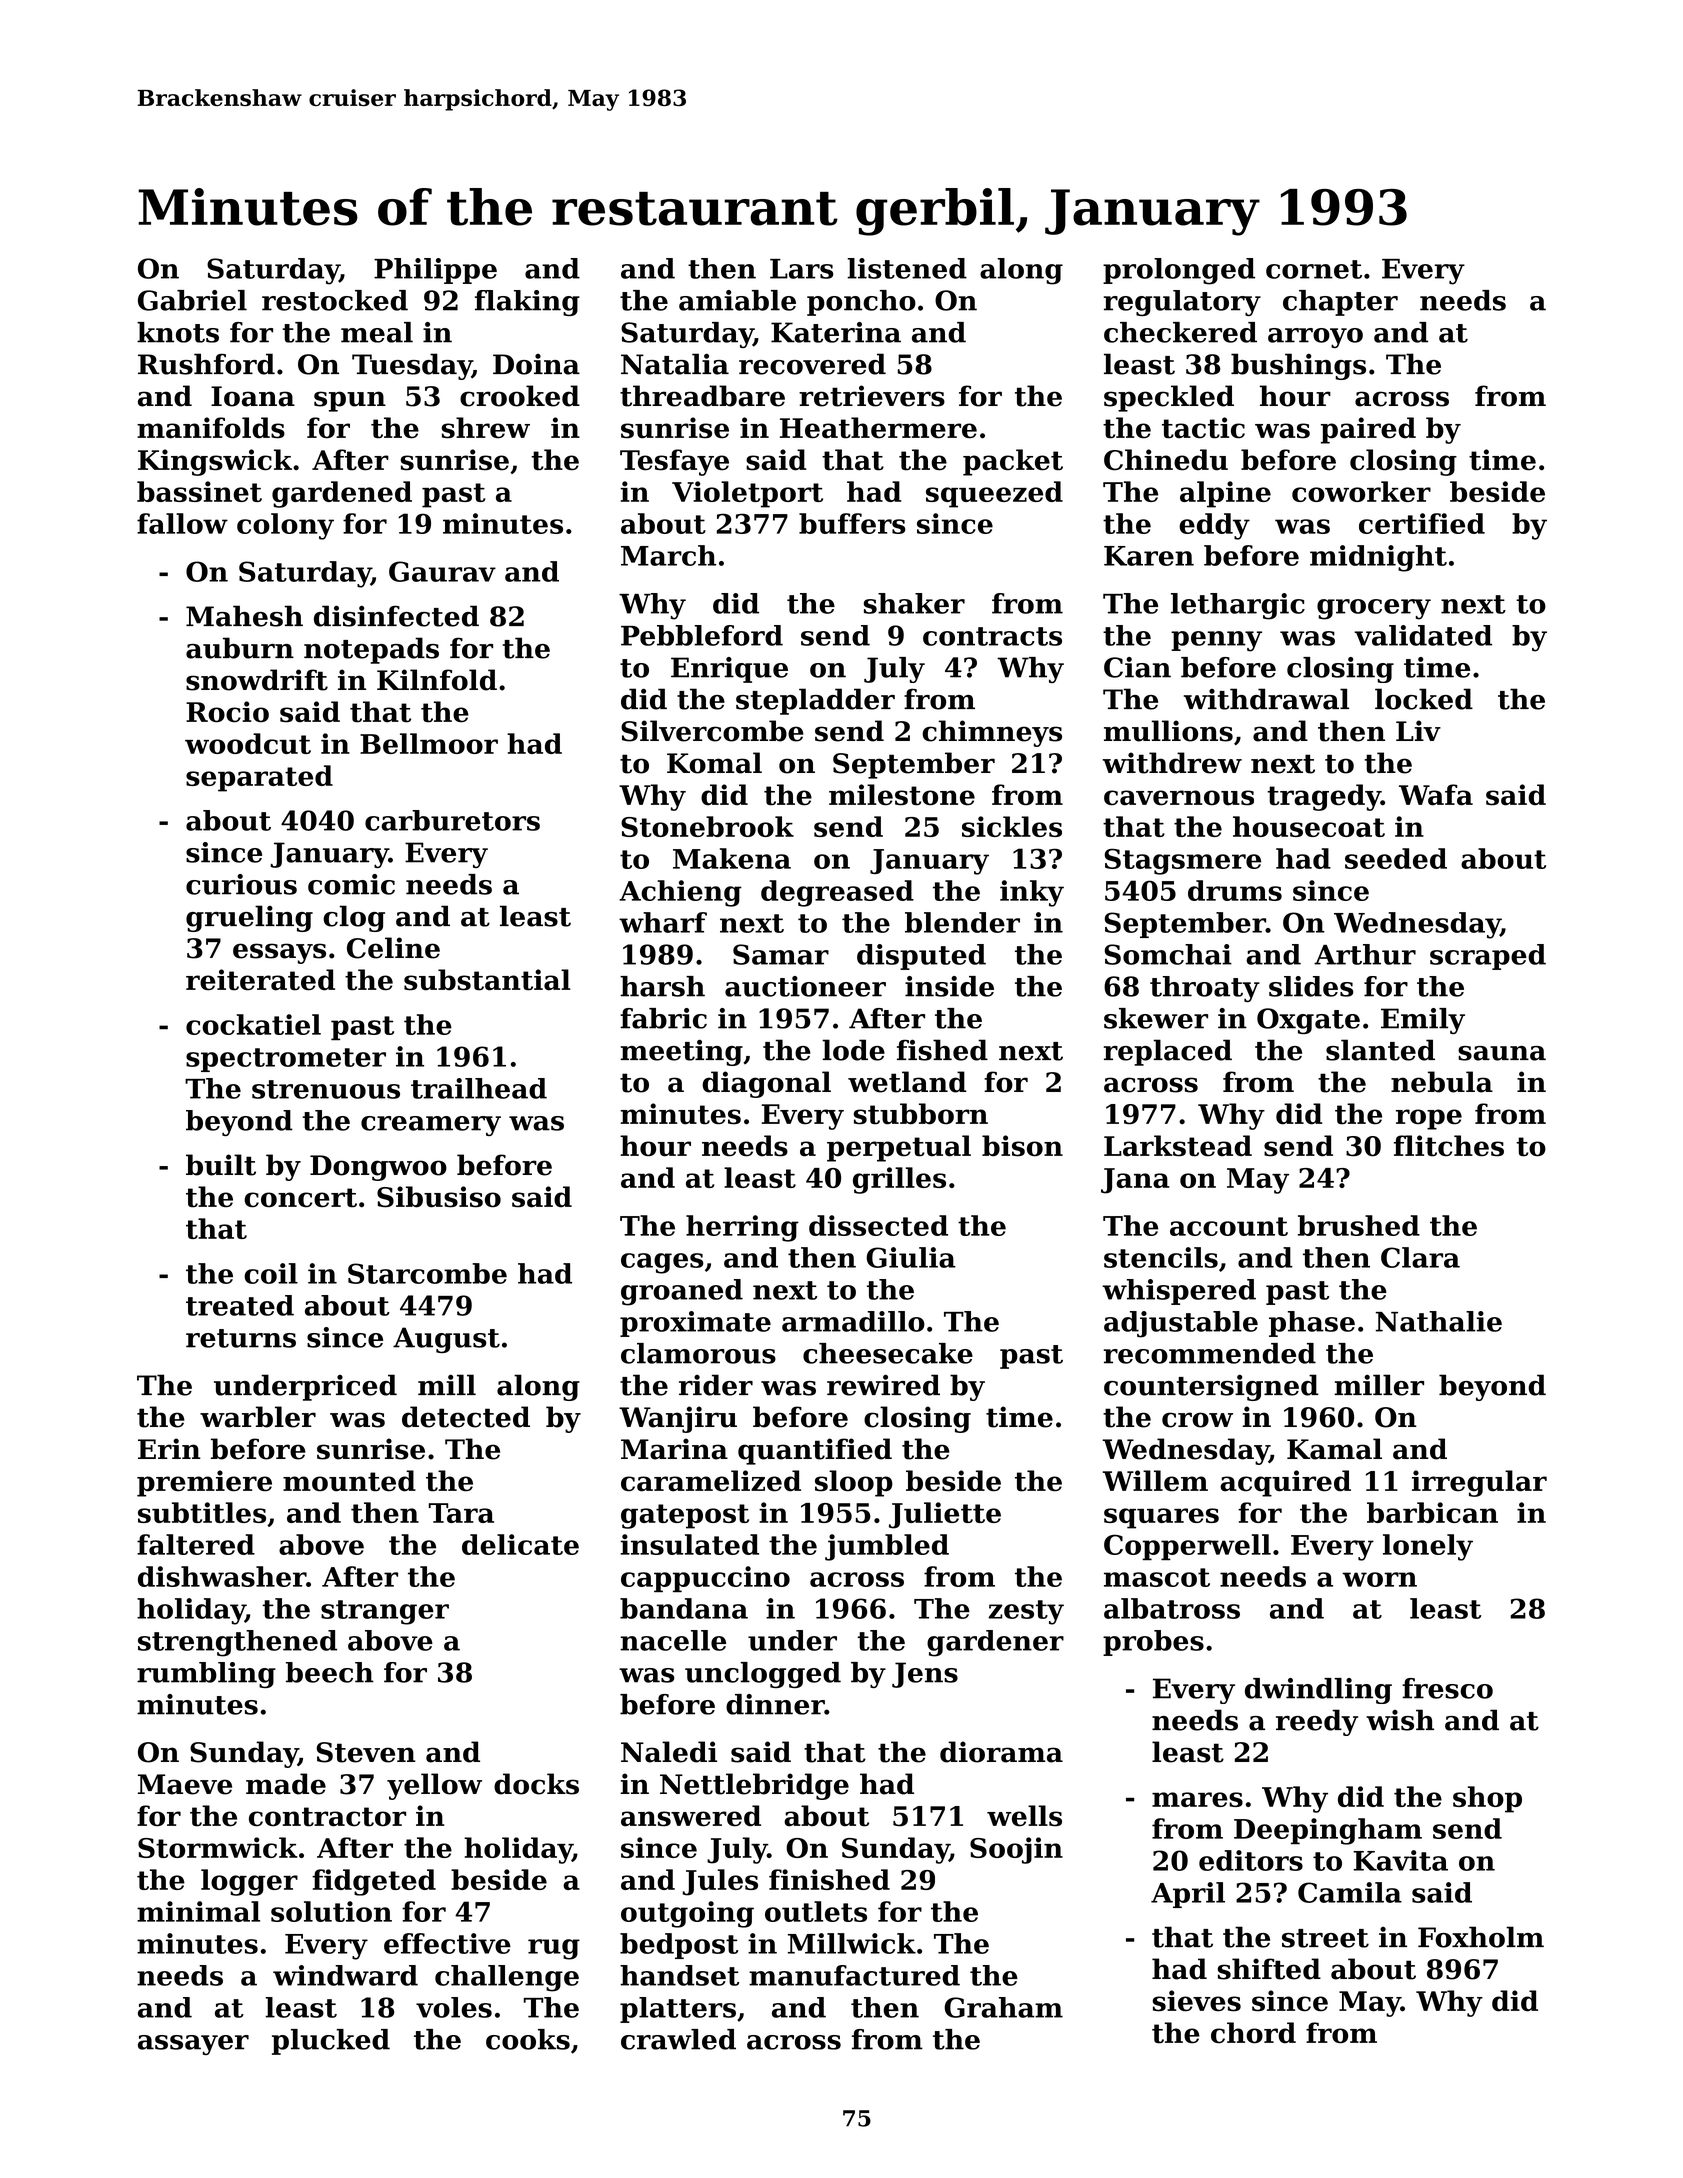 This screenshot has width=1683, height=2178. Describe the element at coordinates (442, 571) in the screenshot. I see `Gaurav` at that location.
